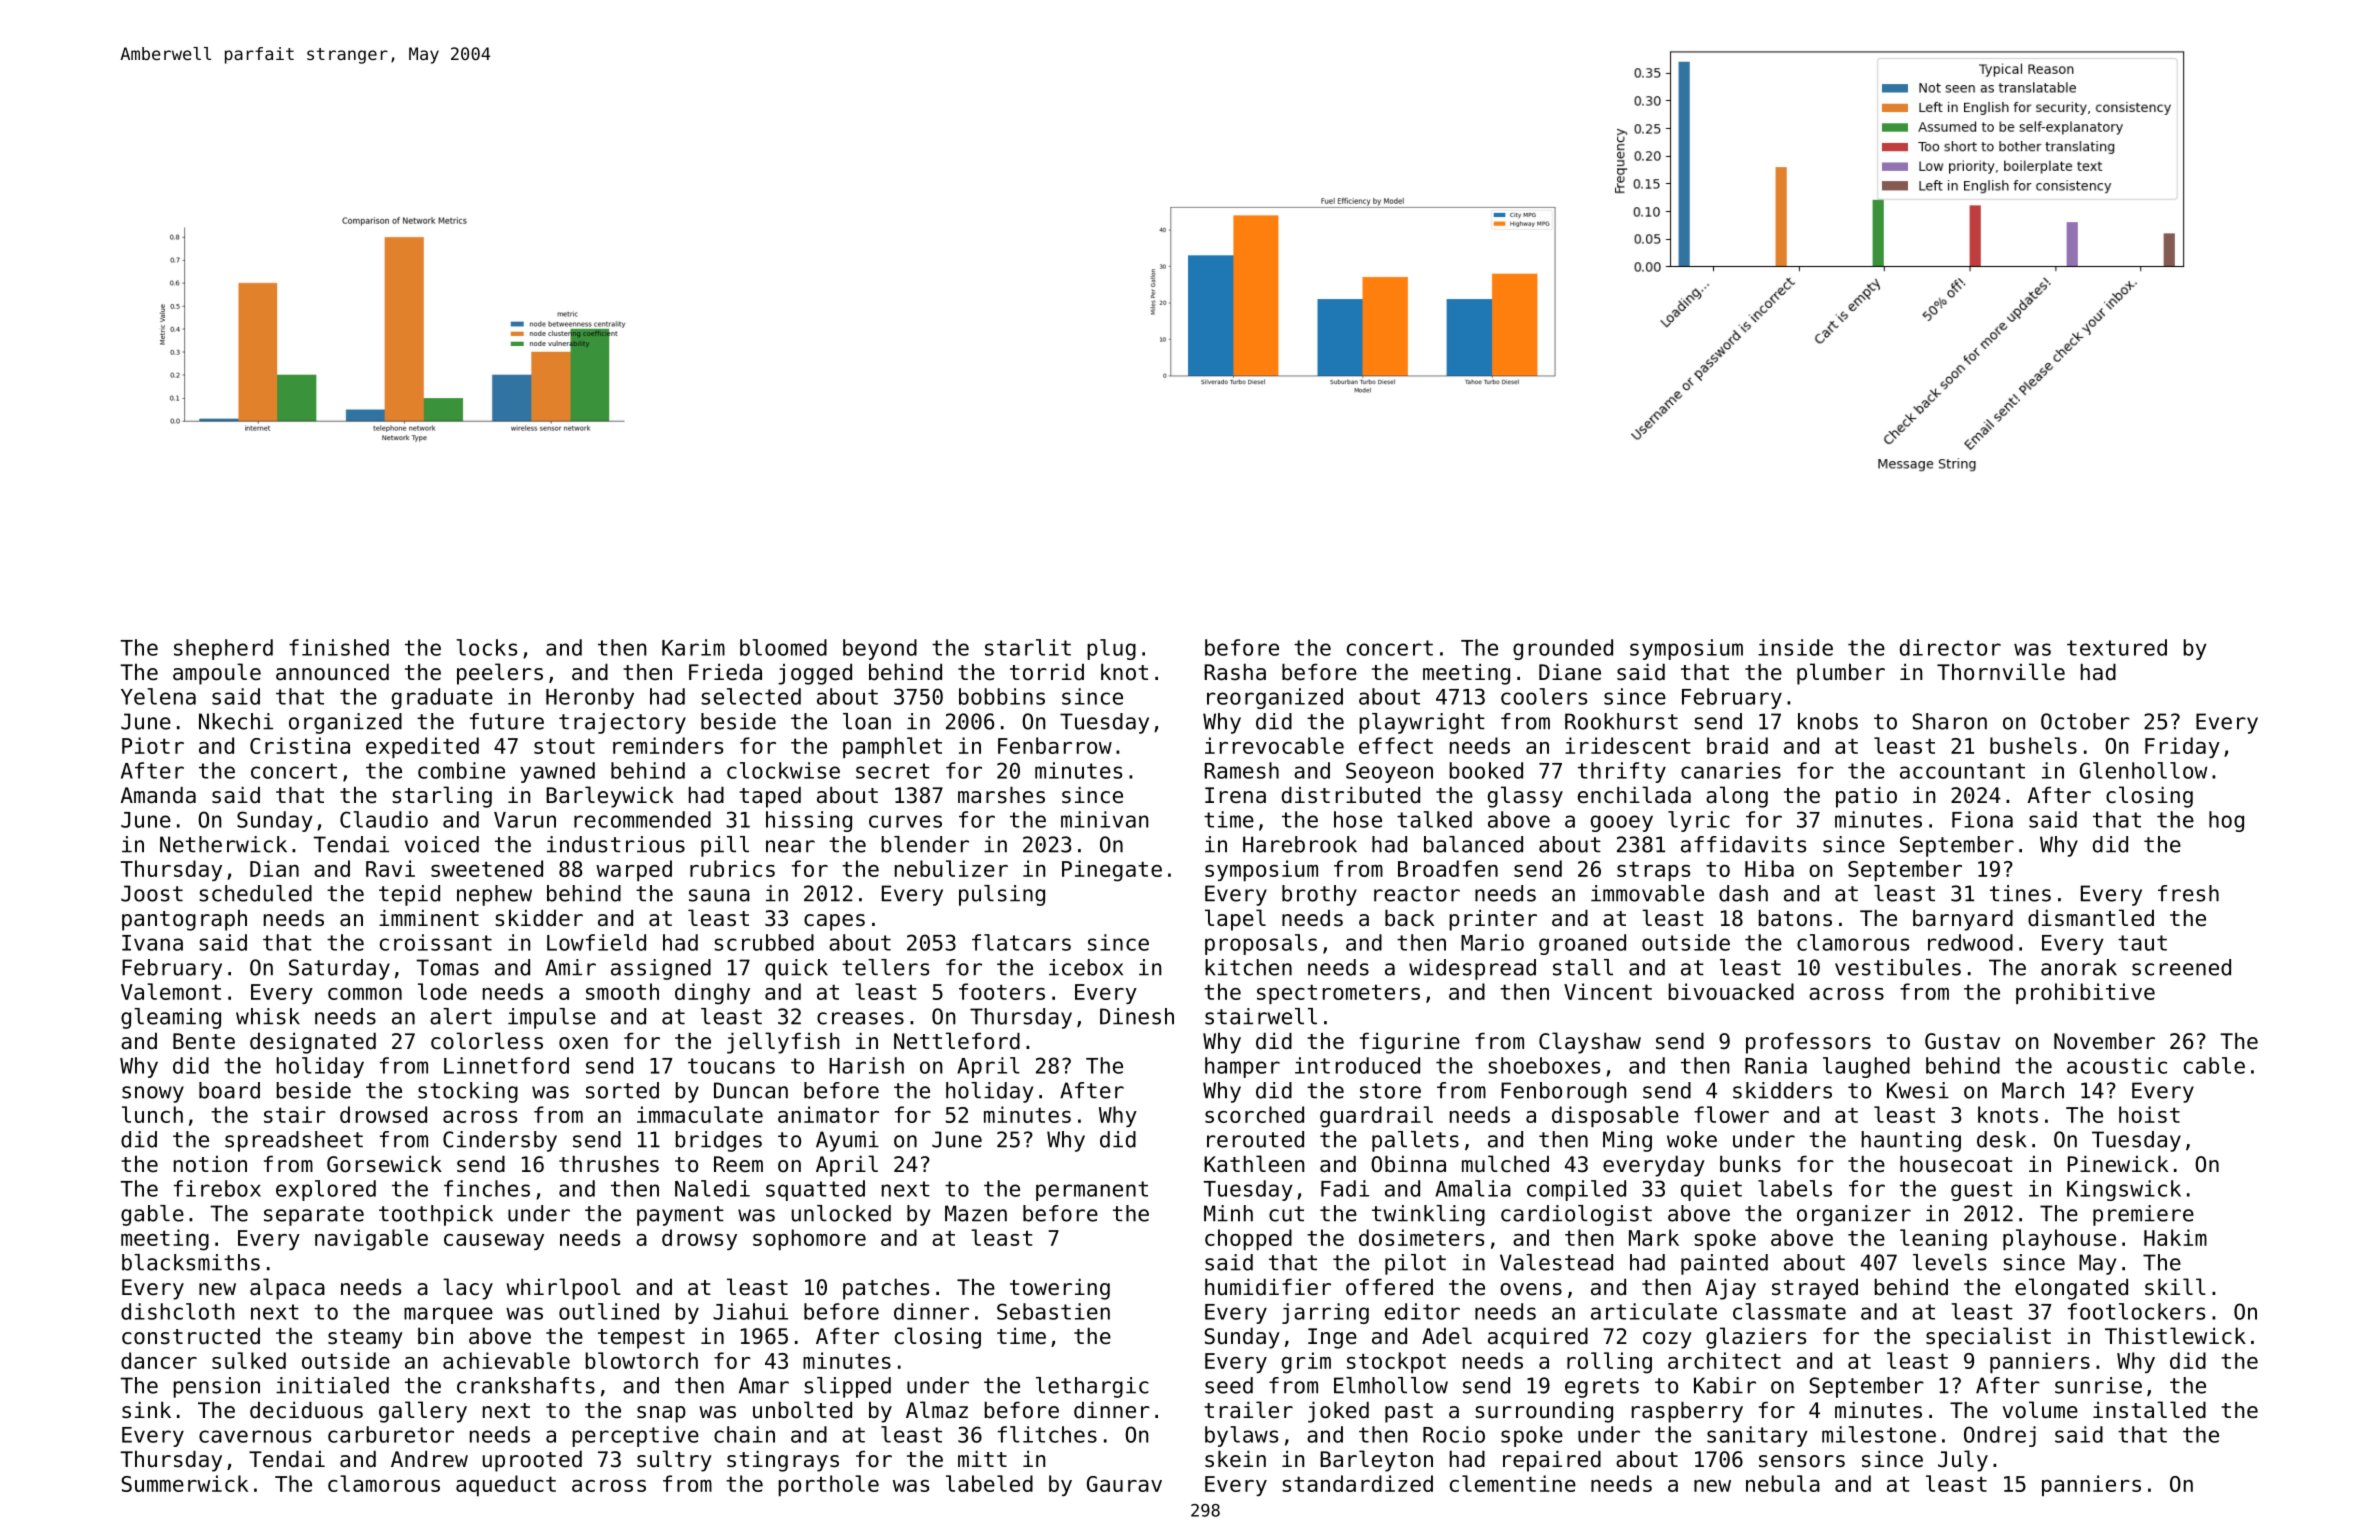  I want to click on bloomed, so click(783, 647).
